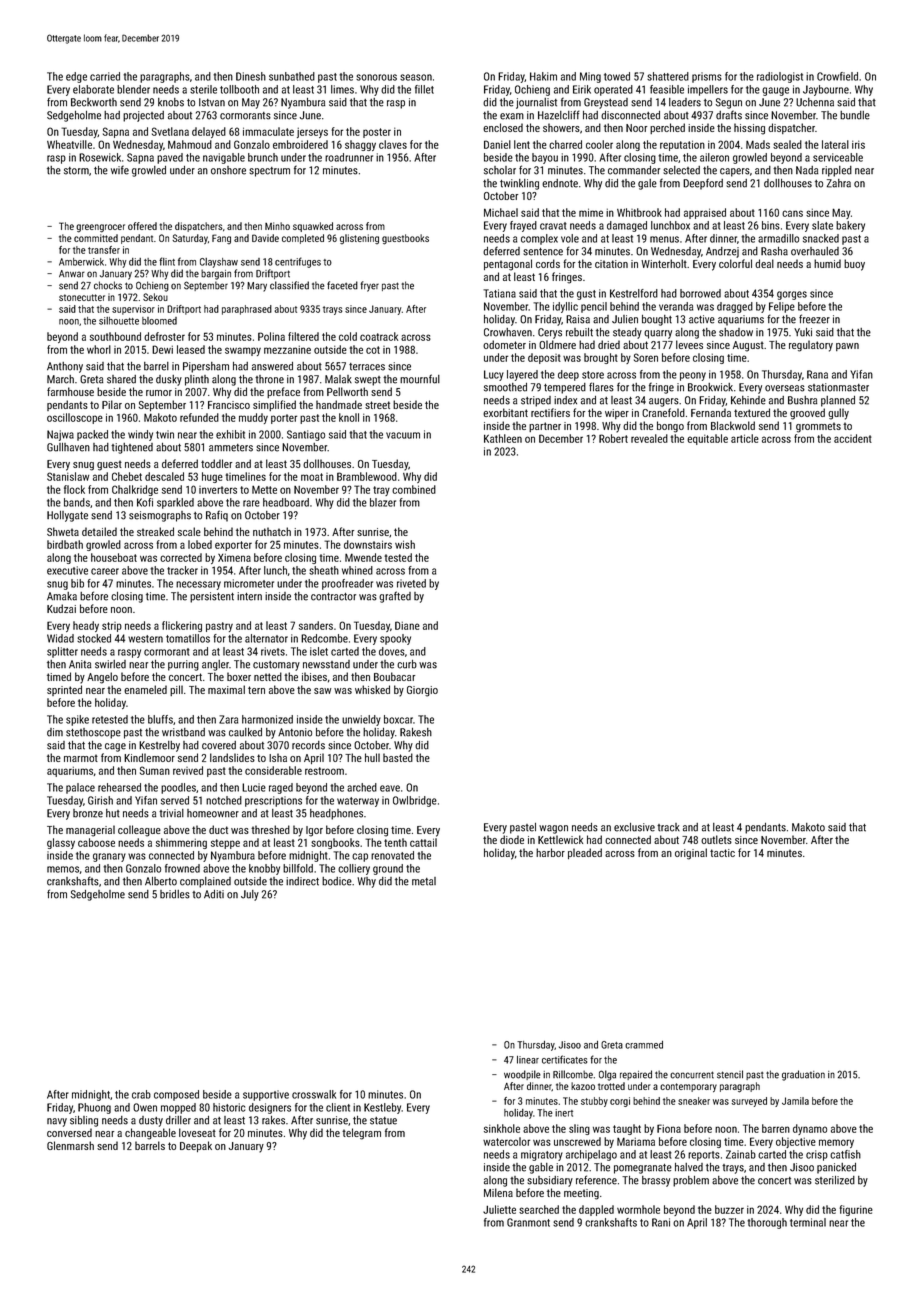 The image size is (924, 1308). Describe the element at coordinates (171, 102) in the page. I see `knobs` at that location.
